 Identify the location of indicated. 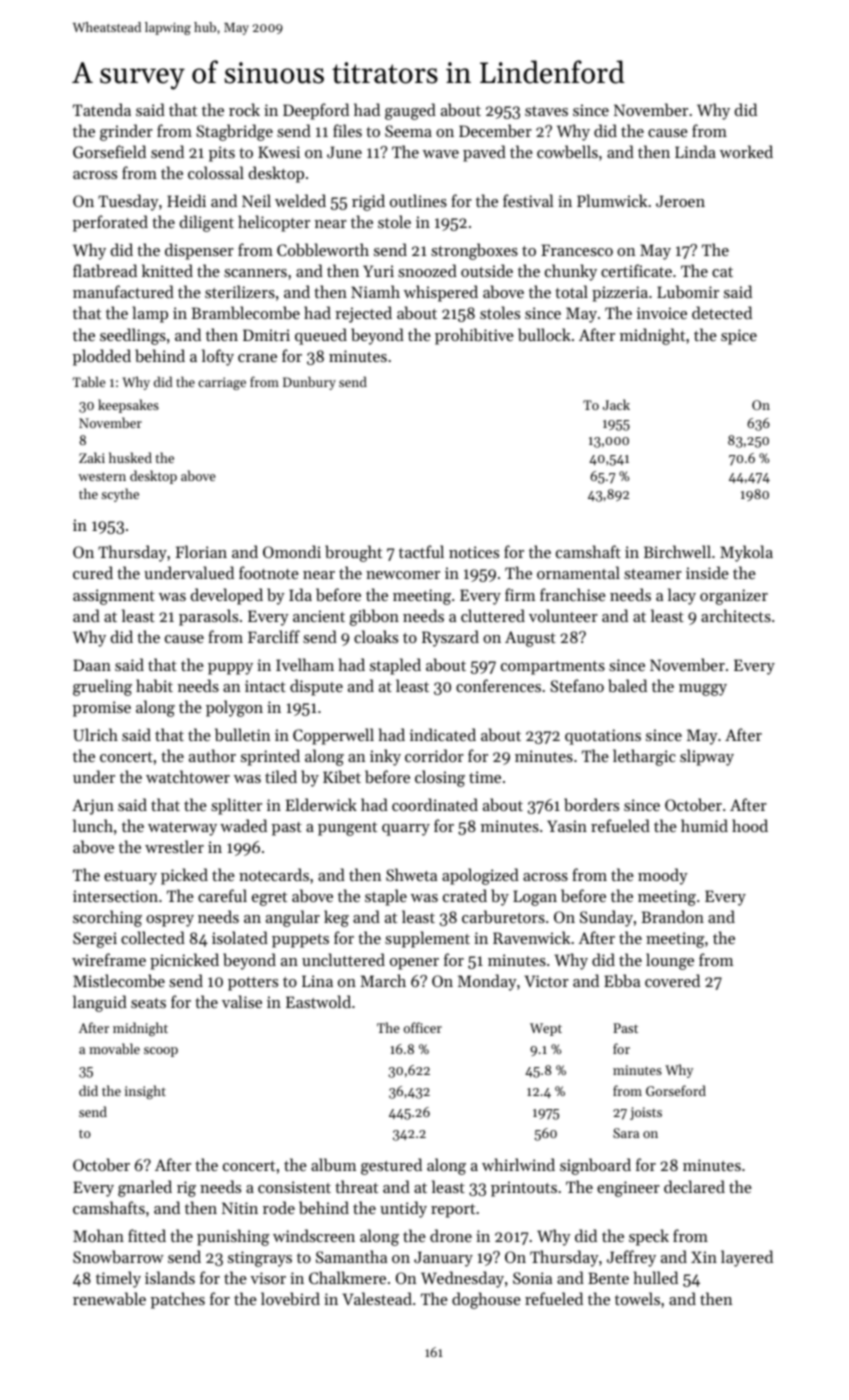
(443, 734).
